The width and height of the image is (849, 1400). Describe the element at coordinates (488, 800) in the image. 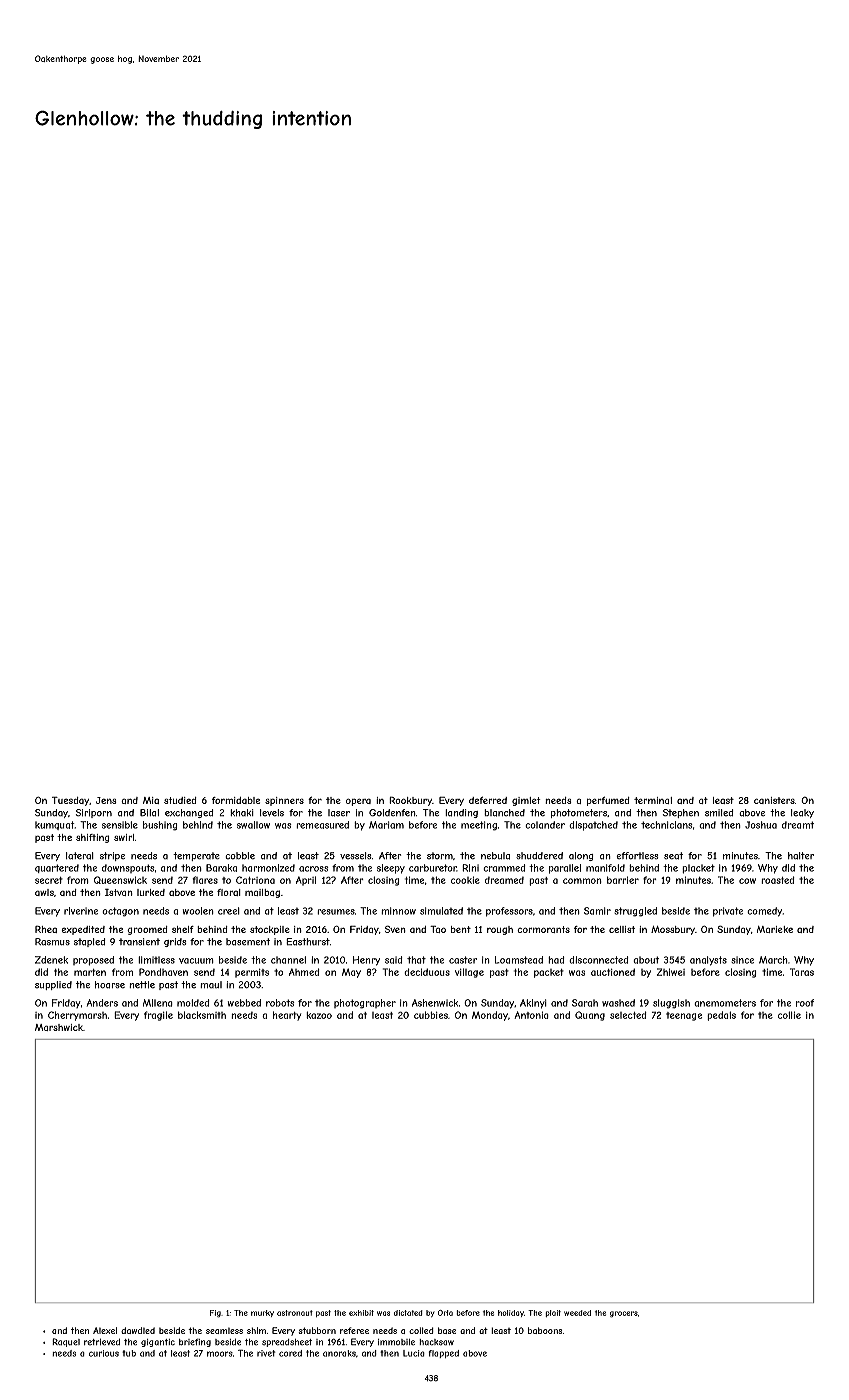

I see `deferred` at that location.
